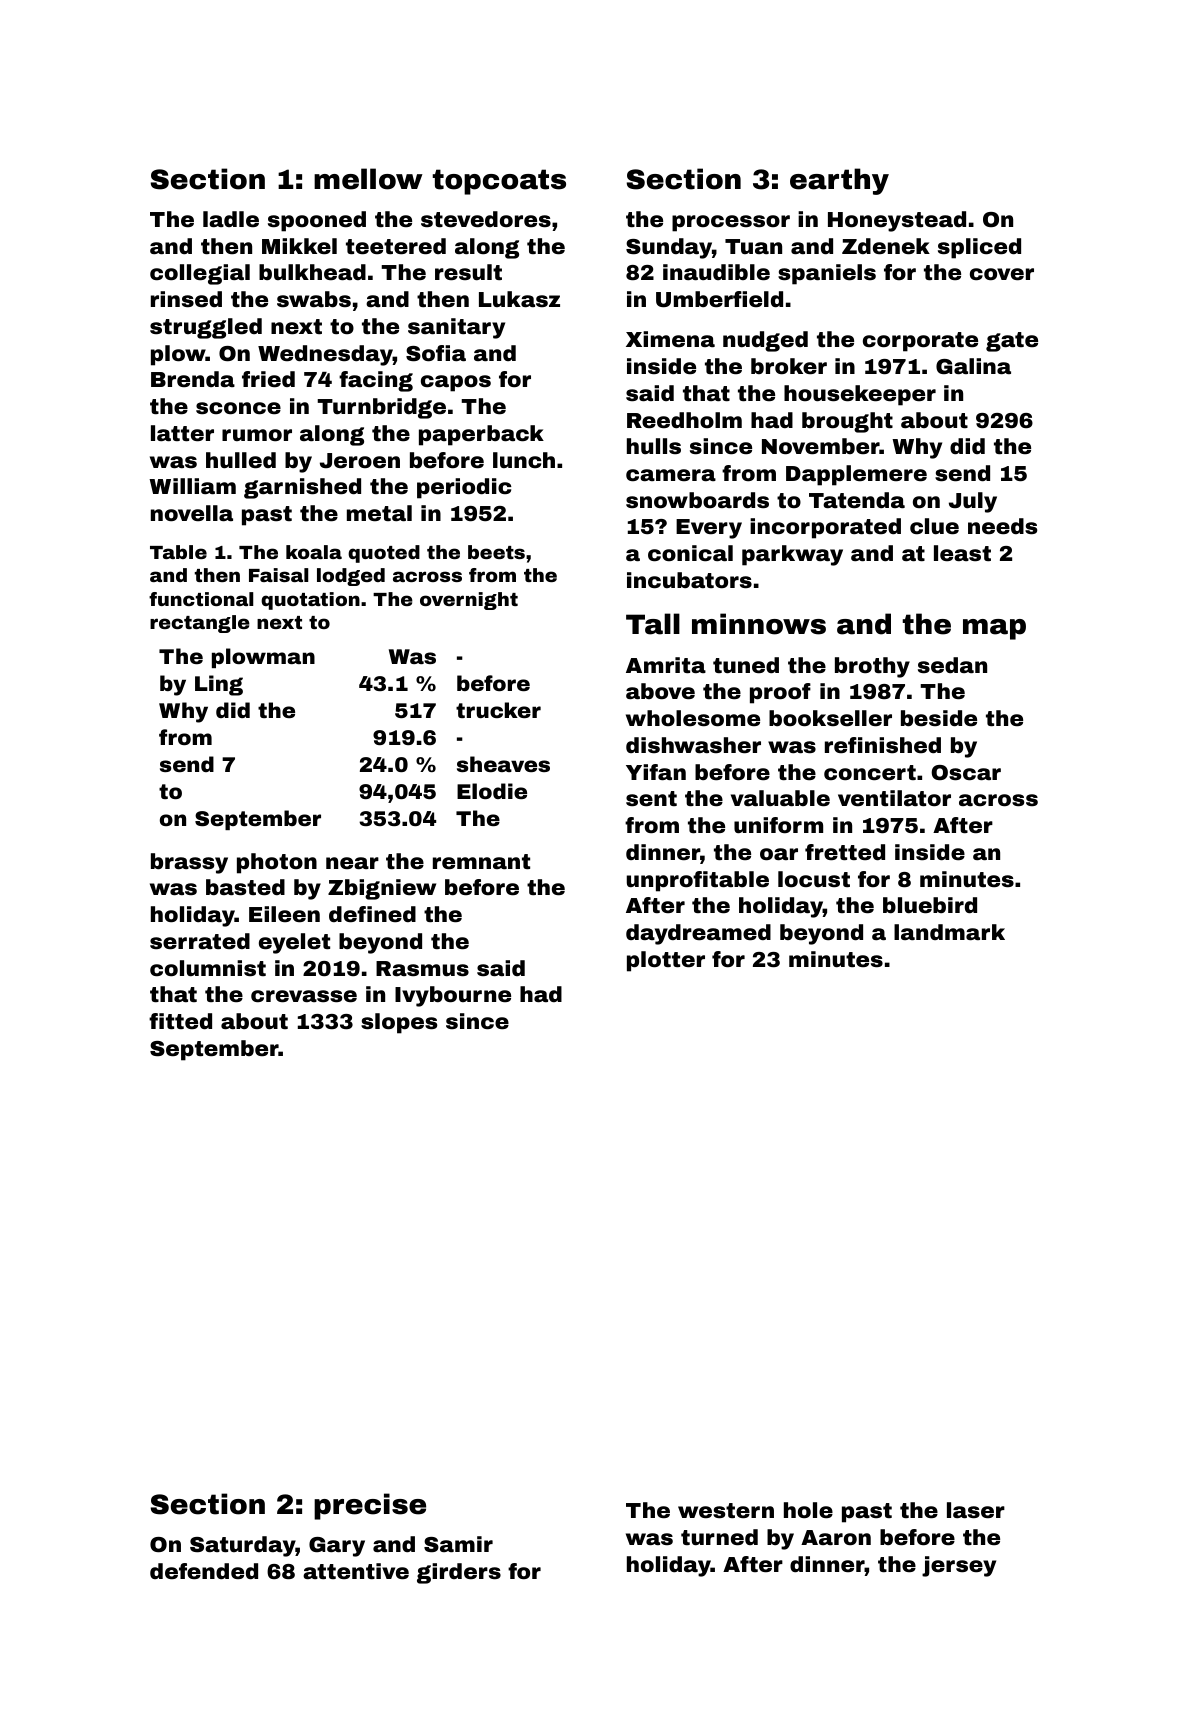 The image size is (1194, 1730). I want to click on bluebird, so click(930, 905).
